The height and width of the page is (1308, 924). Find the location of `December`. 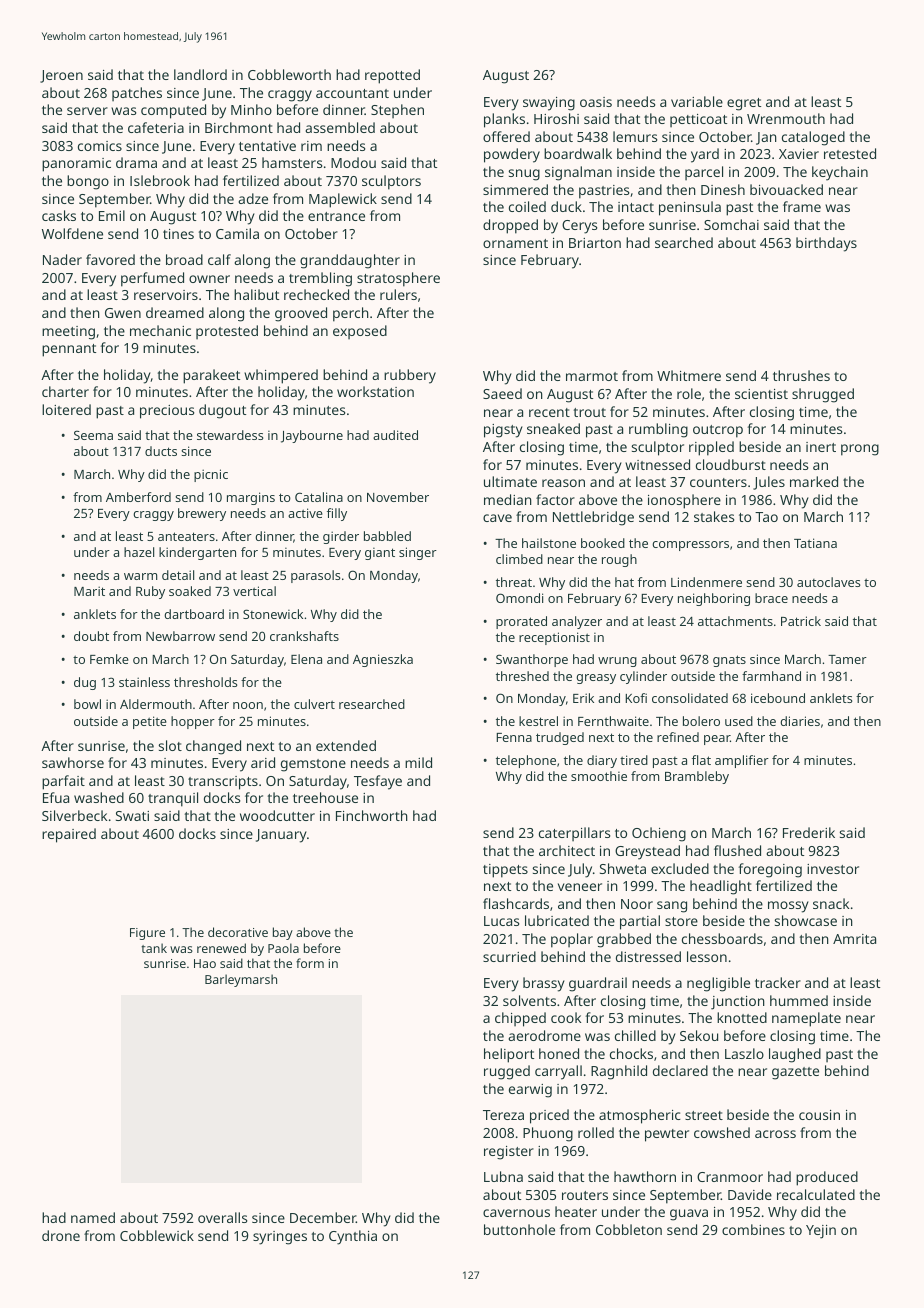

December is located at coordinates (323, 1217).
